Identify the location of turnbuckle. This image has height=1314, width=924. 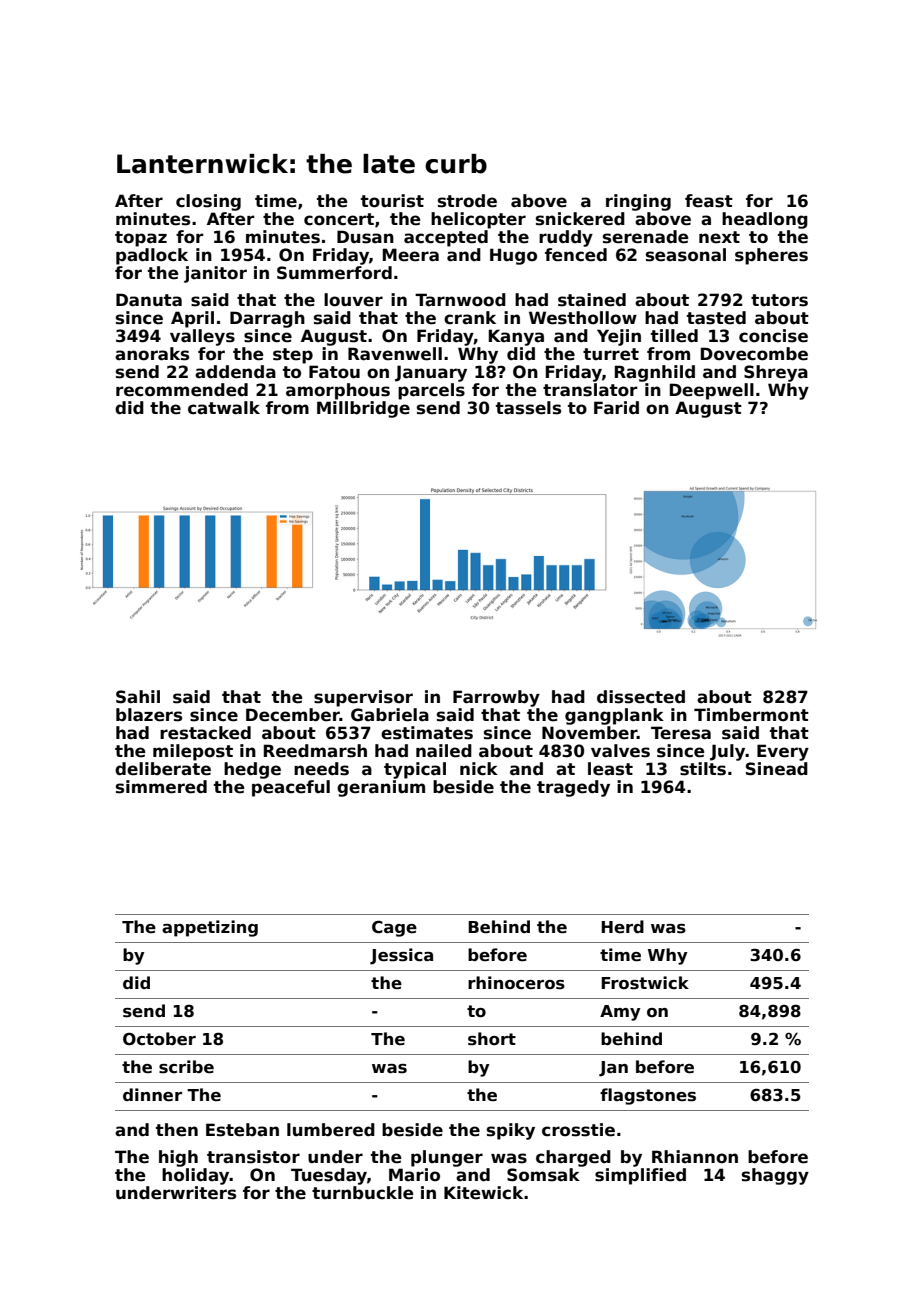
(363, 1193).
